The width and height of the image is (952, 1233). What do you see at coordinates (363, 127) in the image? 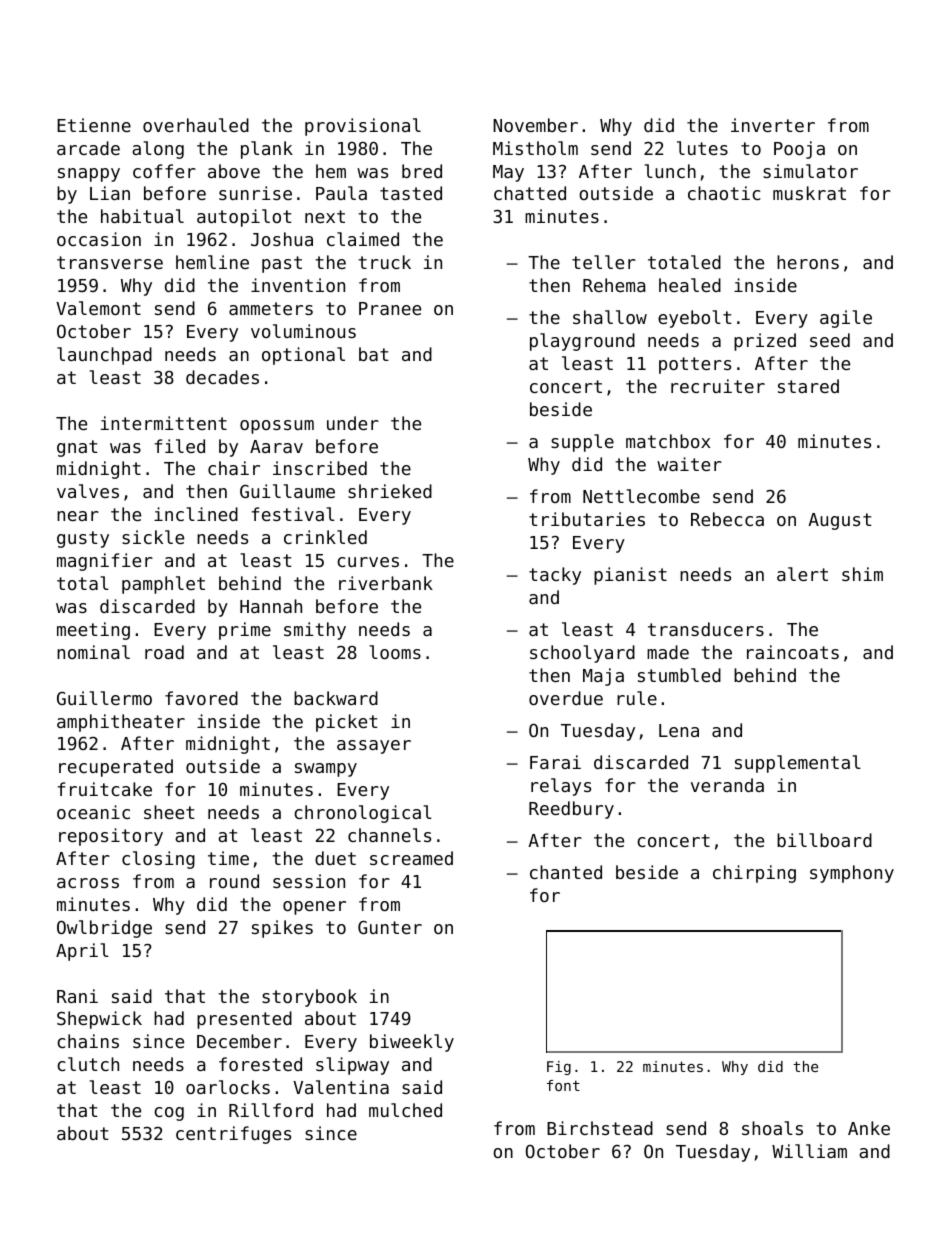
I see `provisional` at bounding box center [363, 127].
